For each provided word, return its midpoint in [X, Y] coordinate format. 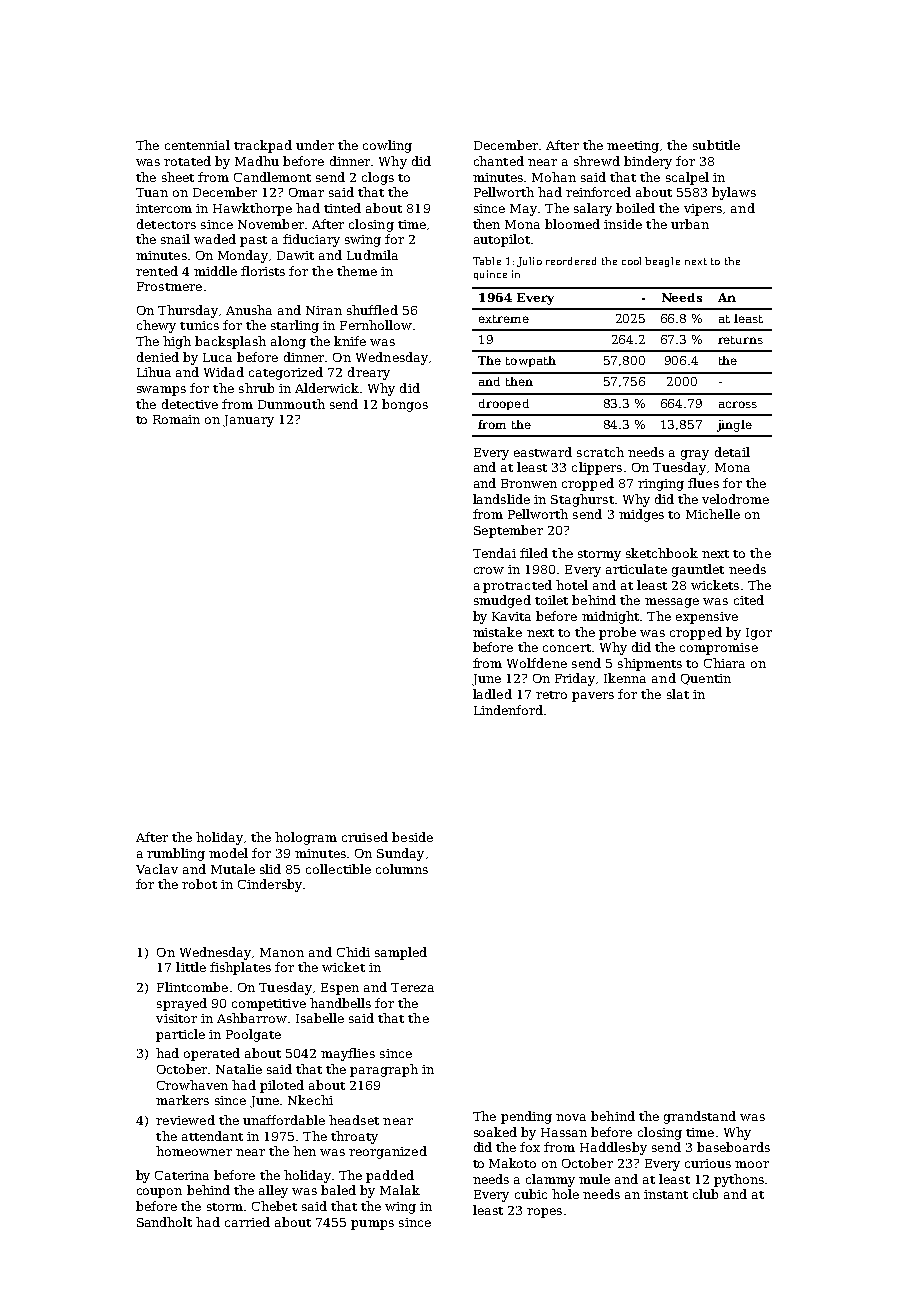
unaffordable [284, 1120]
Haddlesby [613, 1148]
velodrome [735, 499]
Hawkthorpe [252, 209]
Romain [176, 419]
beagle [662, 262]
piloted [282, 1086]
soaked [495, 1132]
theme [357, 271]
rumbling [176, 854]
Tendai [494, 553]
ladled [492, 694]
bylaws [734, 193]
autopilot [502, 240]
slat [678, 694]
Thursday [188, 311]
